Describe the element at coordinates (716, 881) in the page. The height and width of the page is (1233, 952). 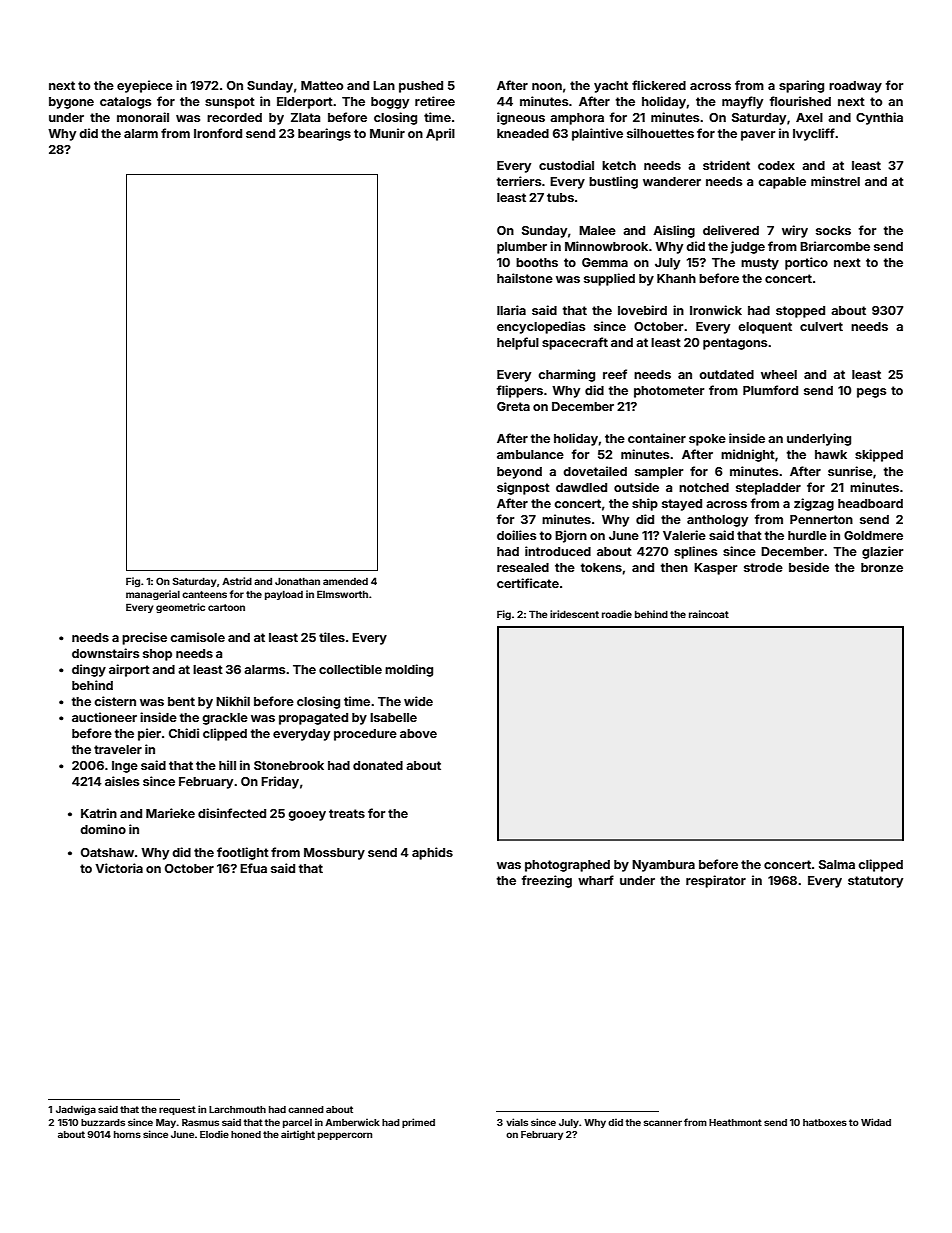
I see `respirator` at that location.
